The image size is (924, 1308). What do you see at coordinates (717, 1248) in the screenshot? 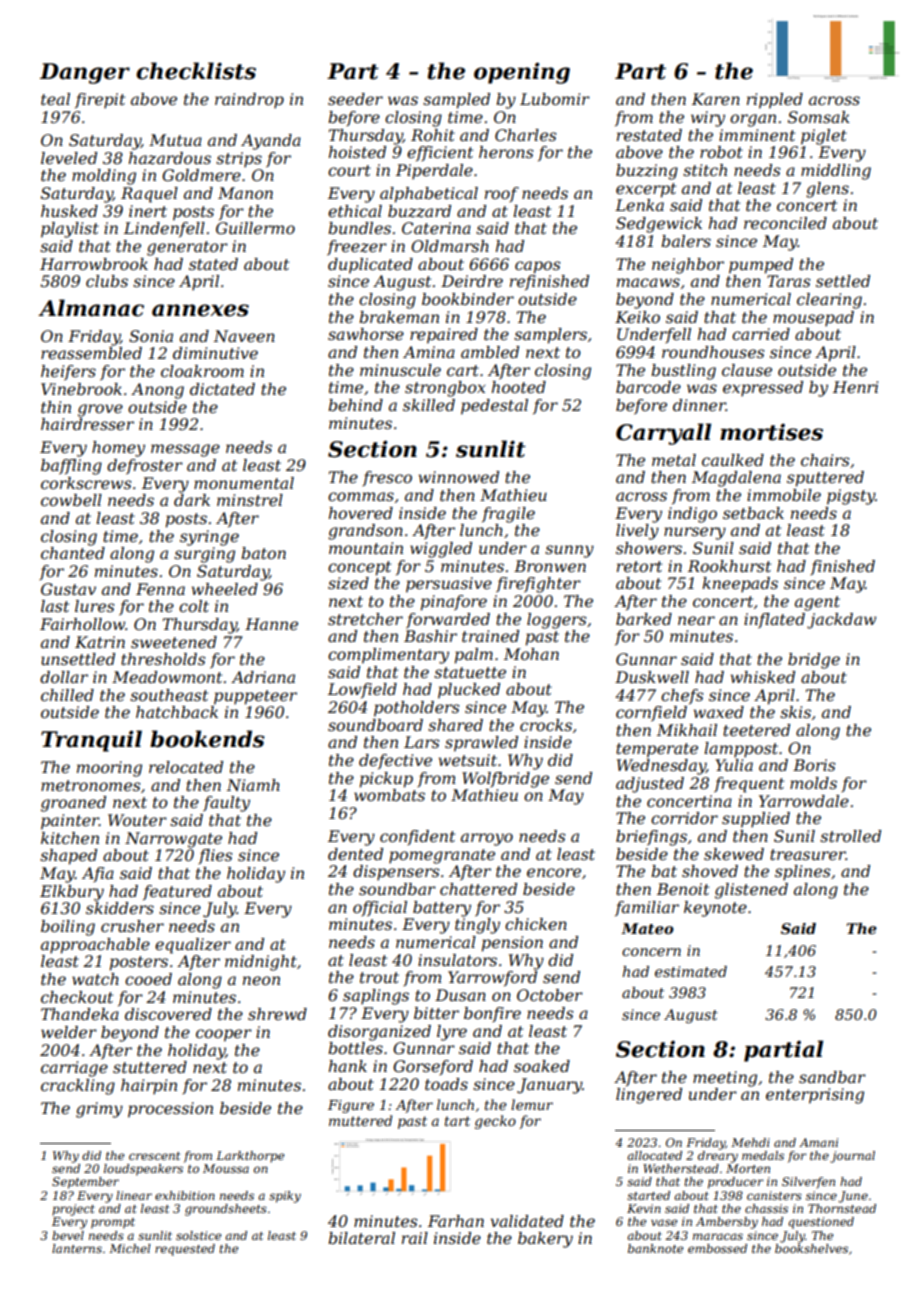
I see `embossed` at bounding box center [717, 1248].
